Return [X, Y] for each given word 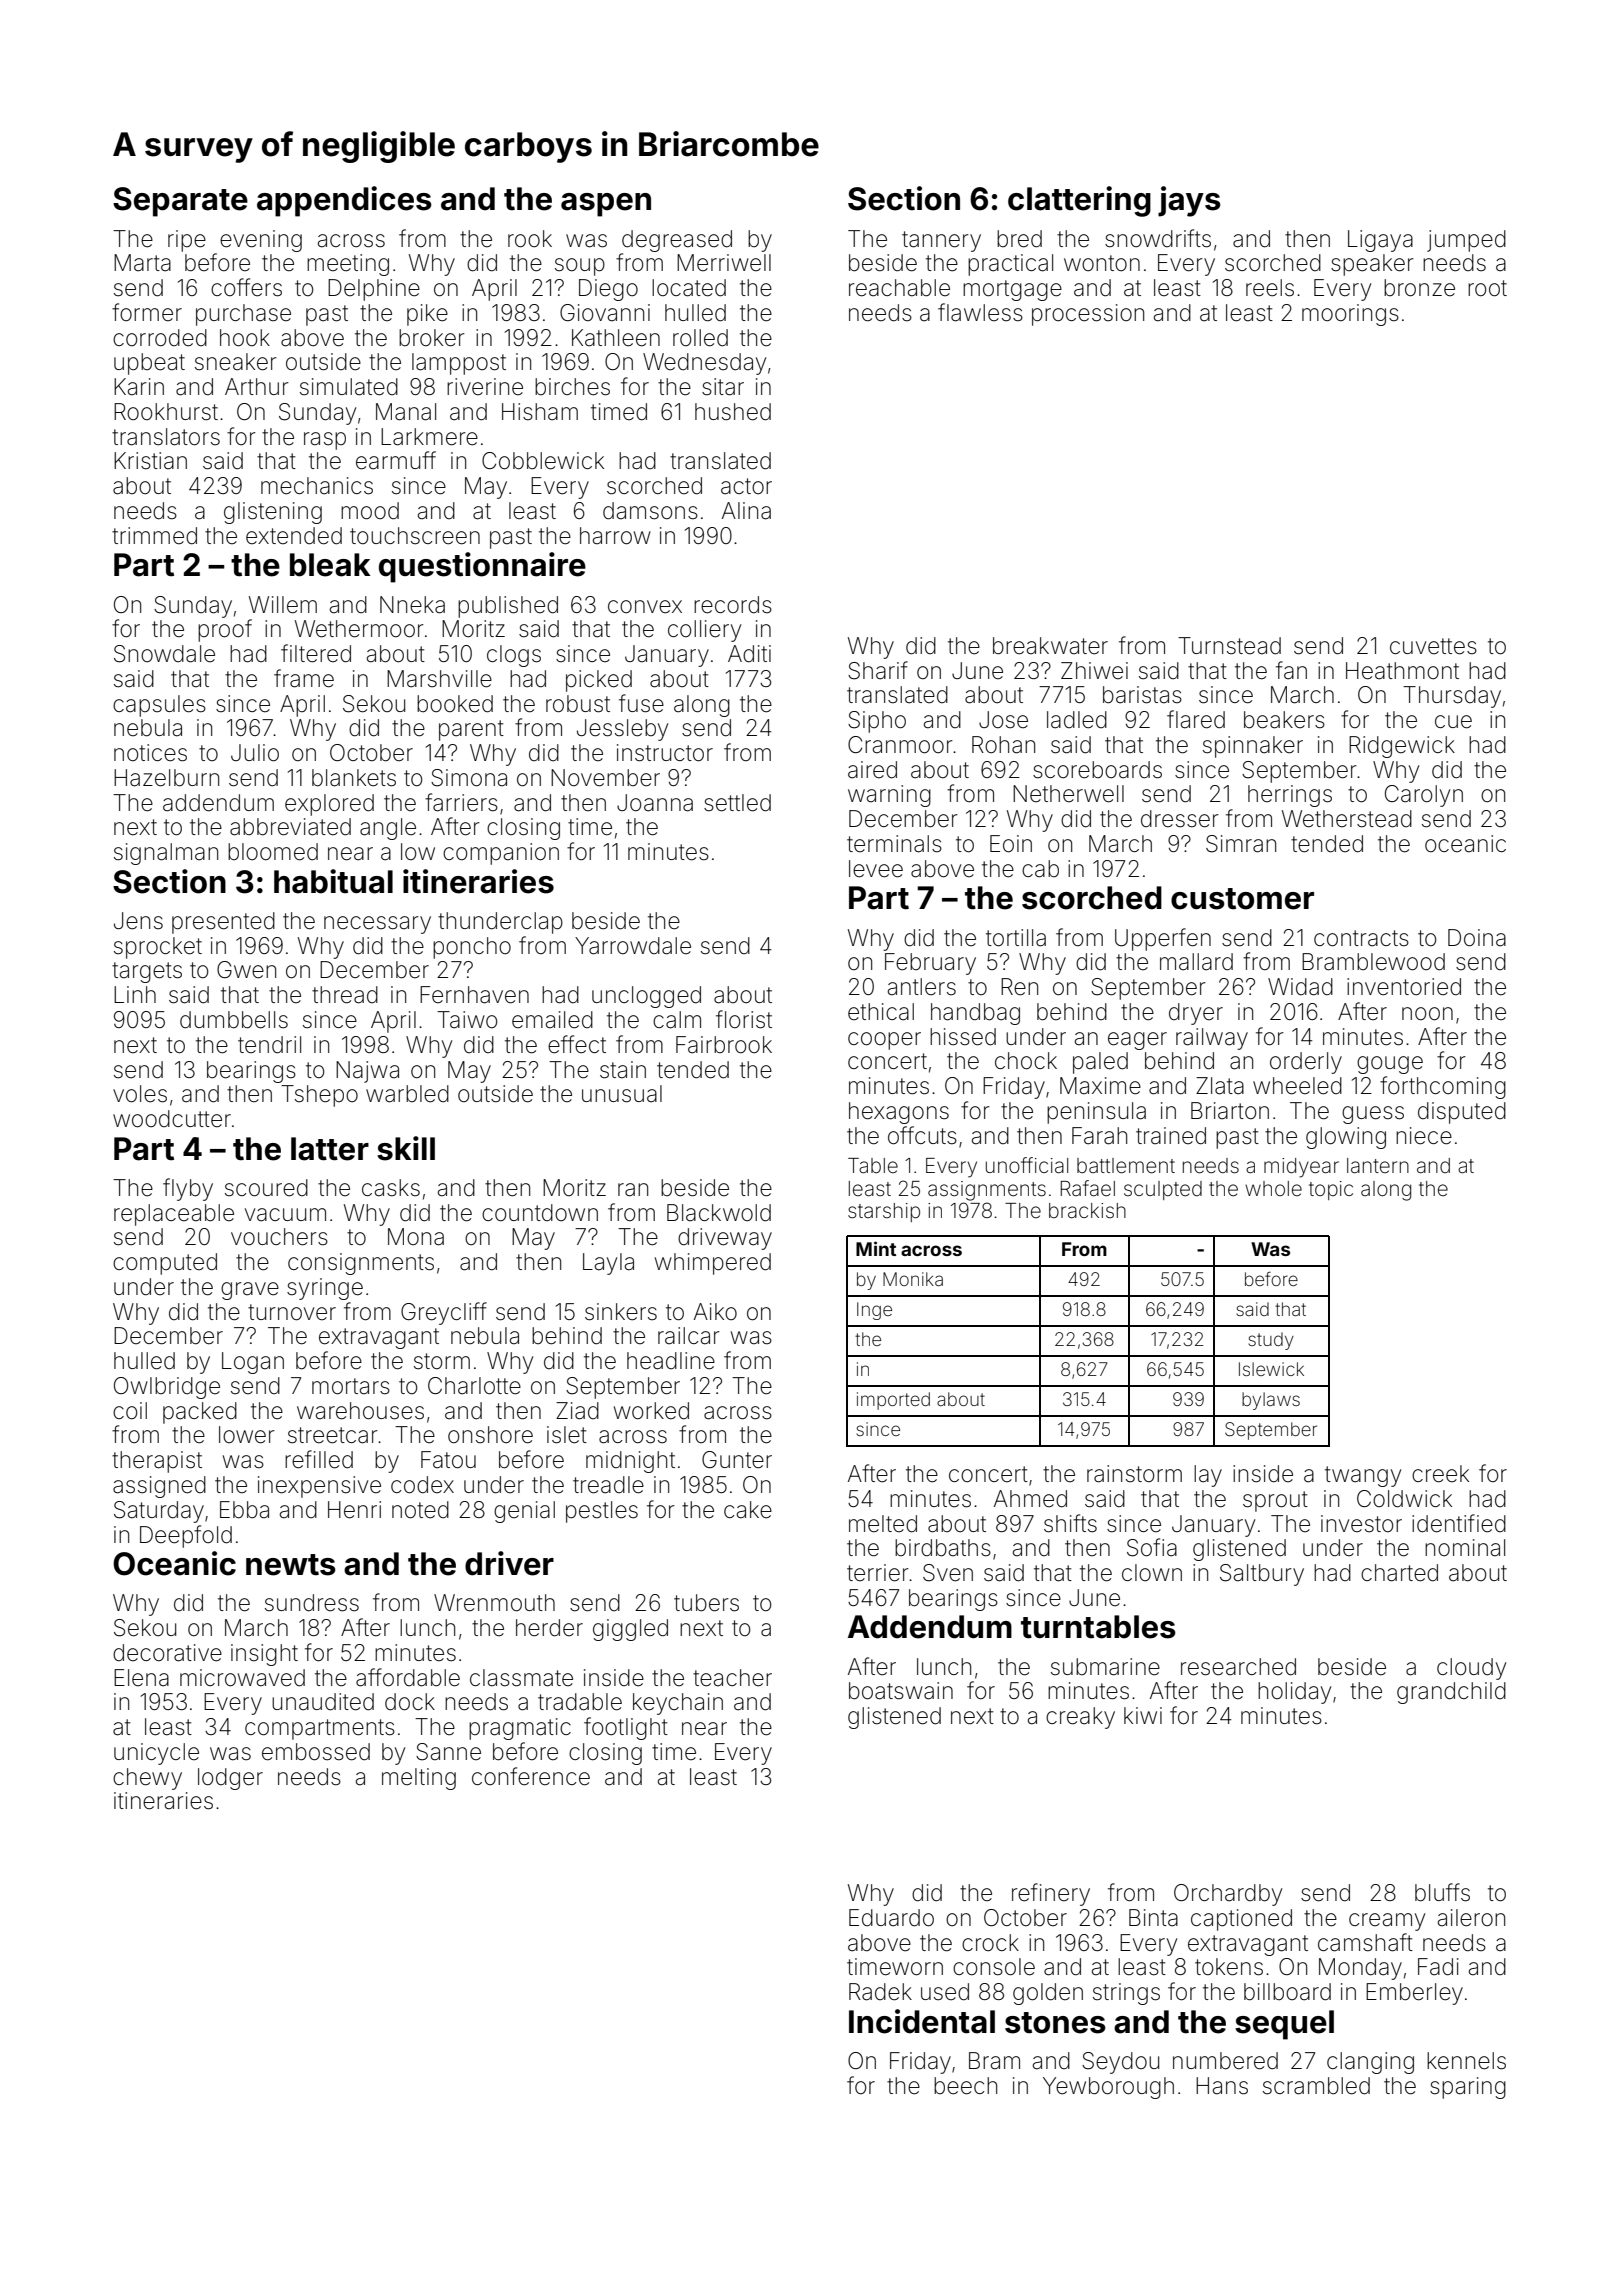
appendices [344, 201]
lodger [230, 1779]
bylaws [1271, 1401]
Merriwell [724, 263]
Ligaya [1380, 241]
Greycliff [444, 1313]
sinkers [621, 1312]
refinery [1051, 1894]
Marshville [439, 679]
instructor [665, 753]
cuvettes [1433, 646]
